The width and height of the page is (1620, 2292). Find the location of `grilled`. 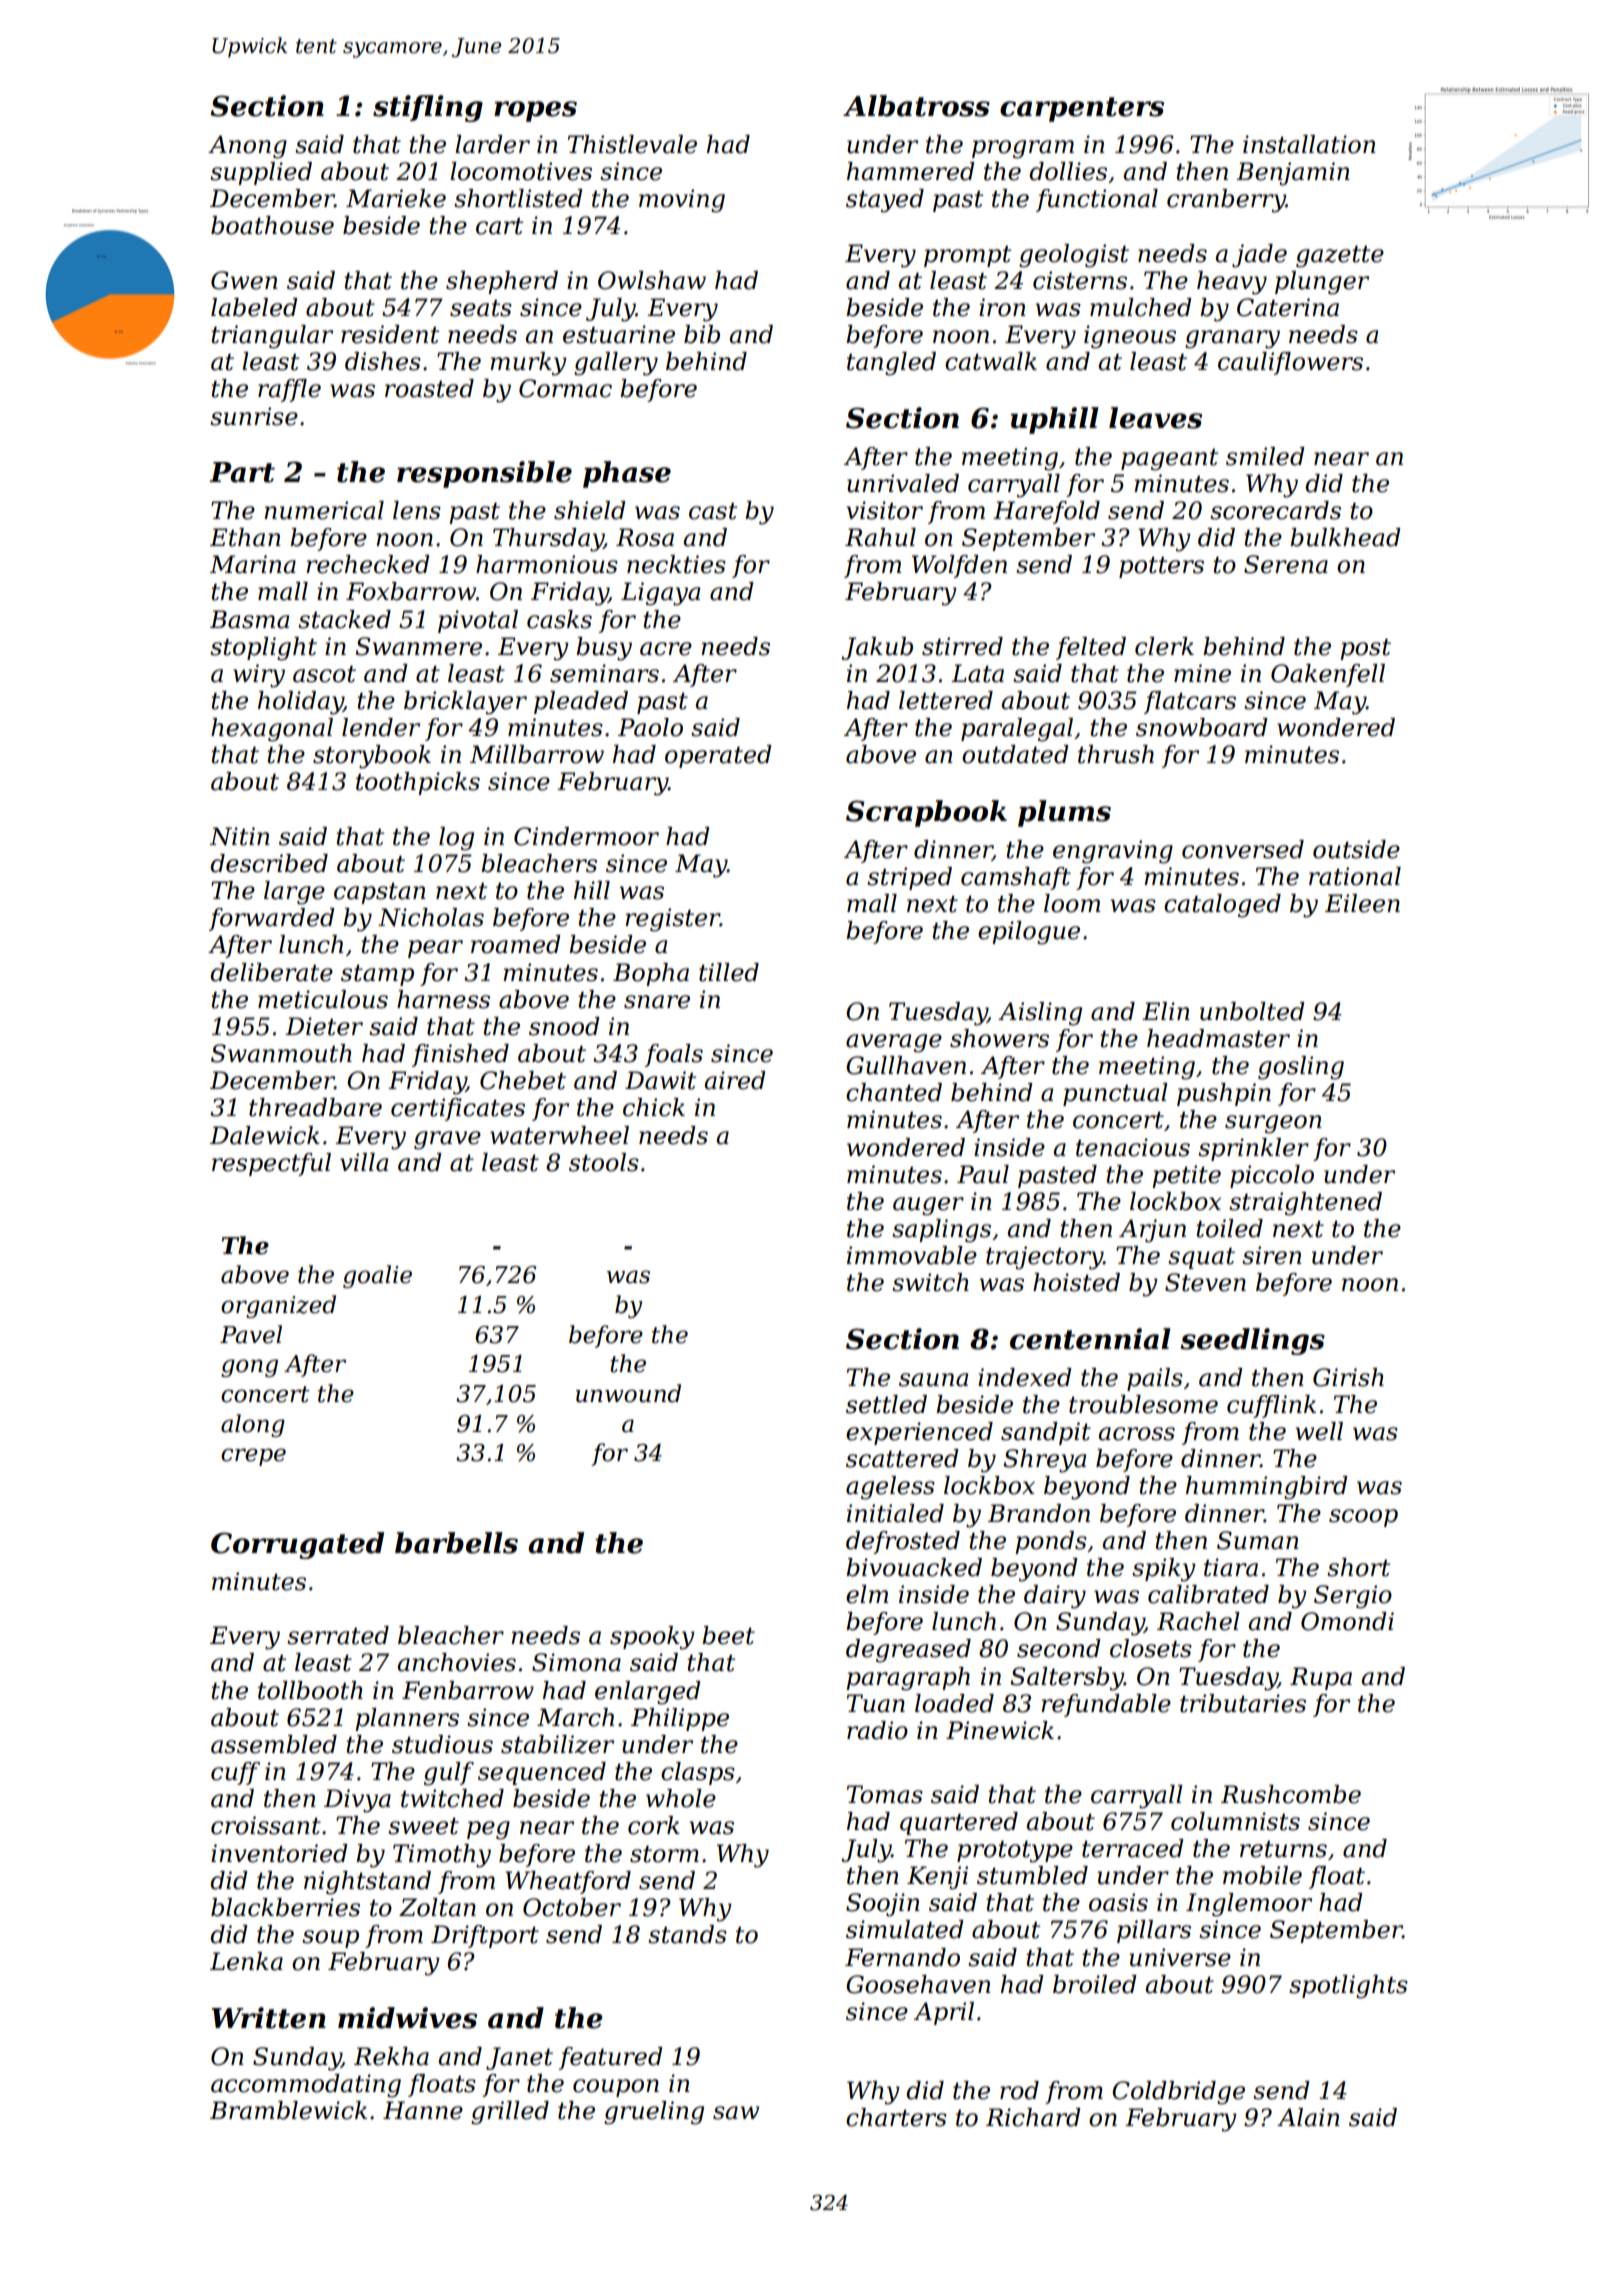

grilled is located at coordinates (510, 2113).
